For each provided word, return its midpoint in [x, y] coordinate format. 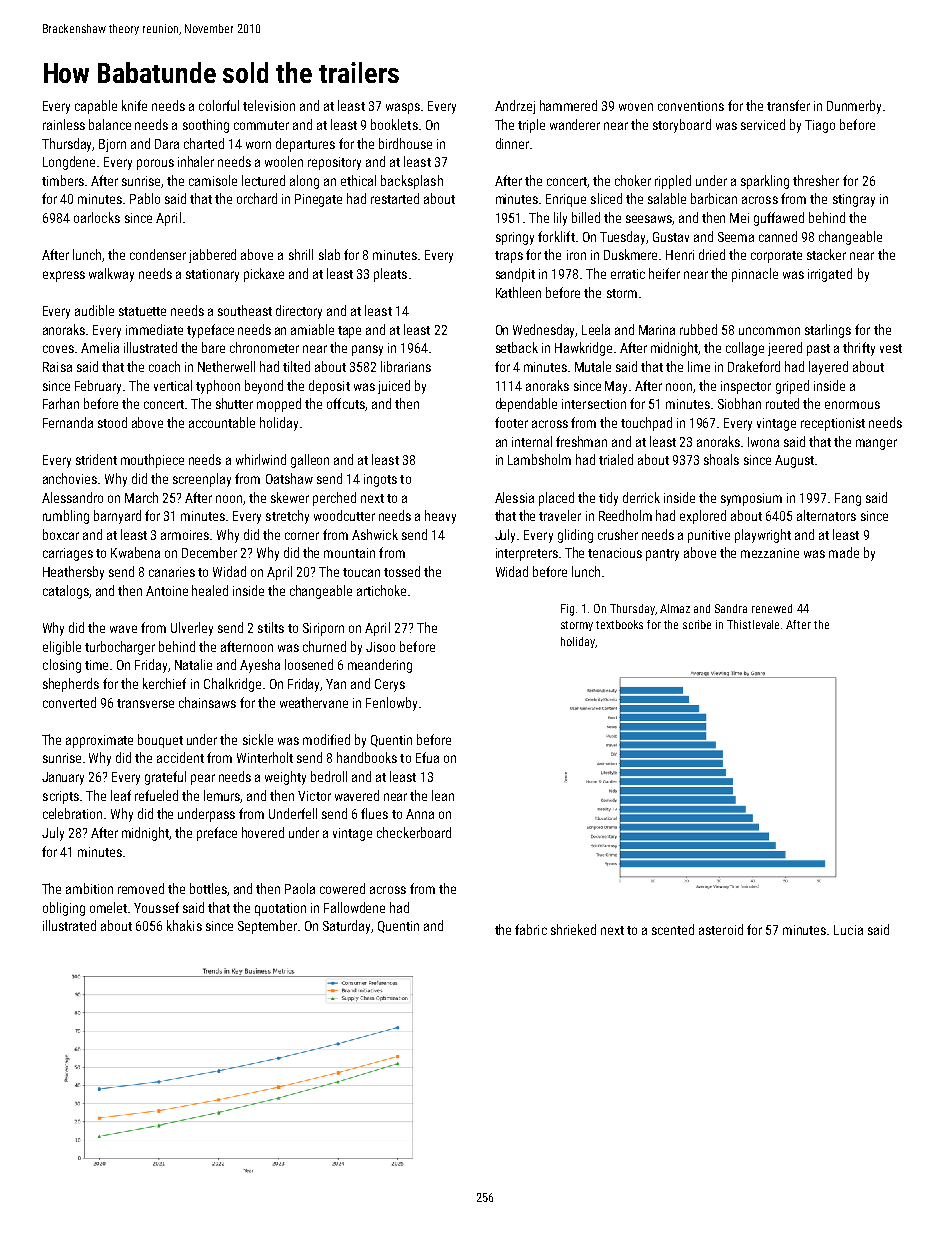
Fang [848, 499]
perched [334, 499]
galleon [310, 461]
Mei [739, 218]
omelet [108, 907]
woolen [284, 161]
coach [164, 366]
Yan [336, 684]
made [844, 552]
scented [673, 929]
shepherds [71, 685]
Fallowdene [354, 907]
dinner [512, 143]
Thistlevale [753, 624]
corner [302, 536]
